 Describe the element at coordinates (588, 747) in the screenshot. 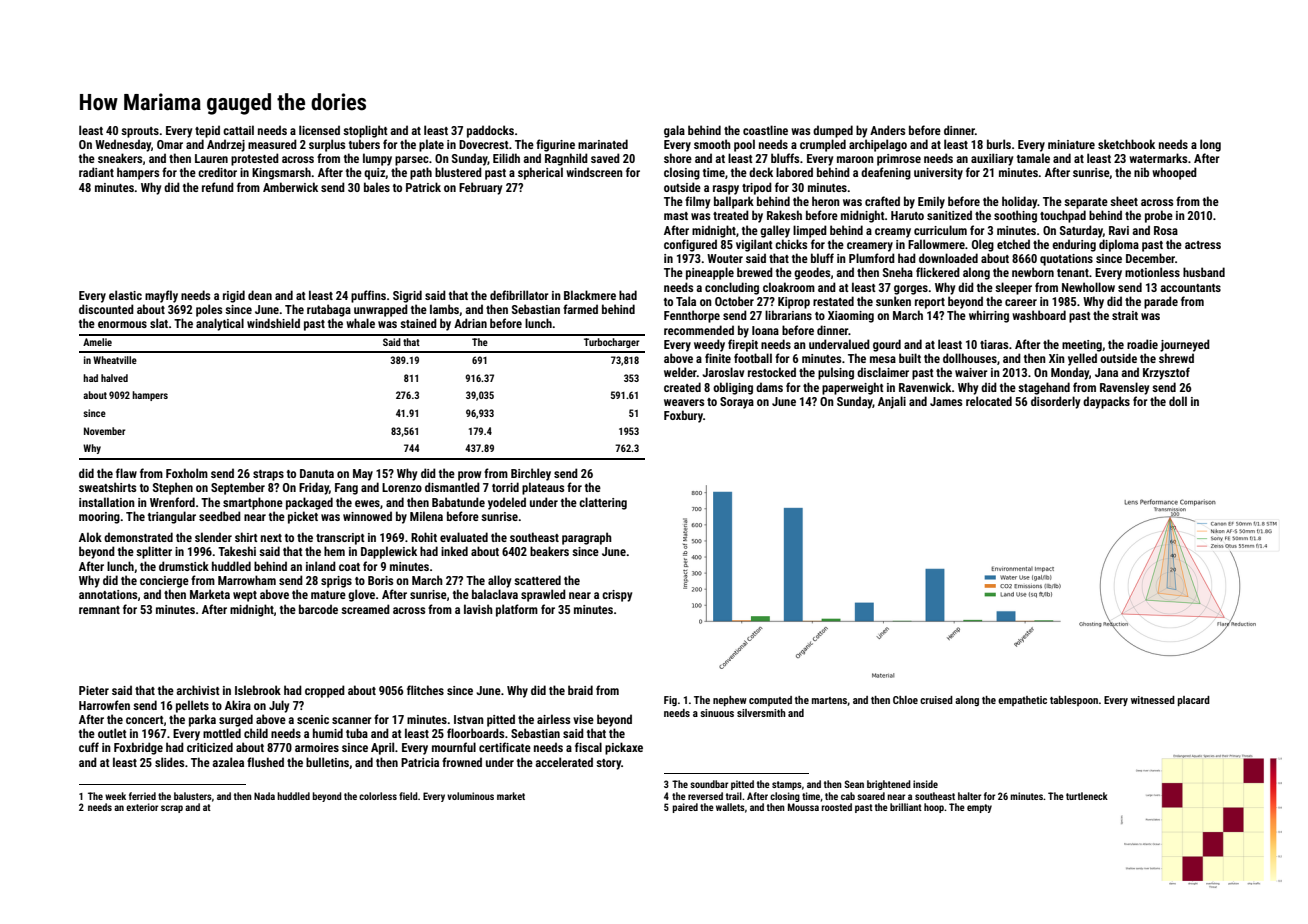

I see `fiscal` at that location.
